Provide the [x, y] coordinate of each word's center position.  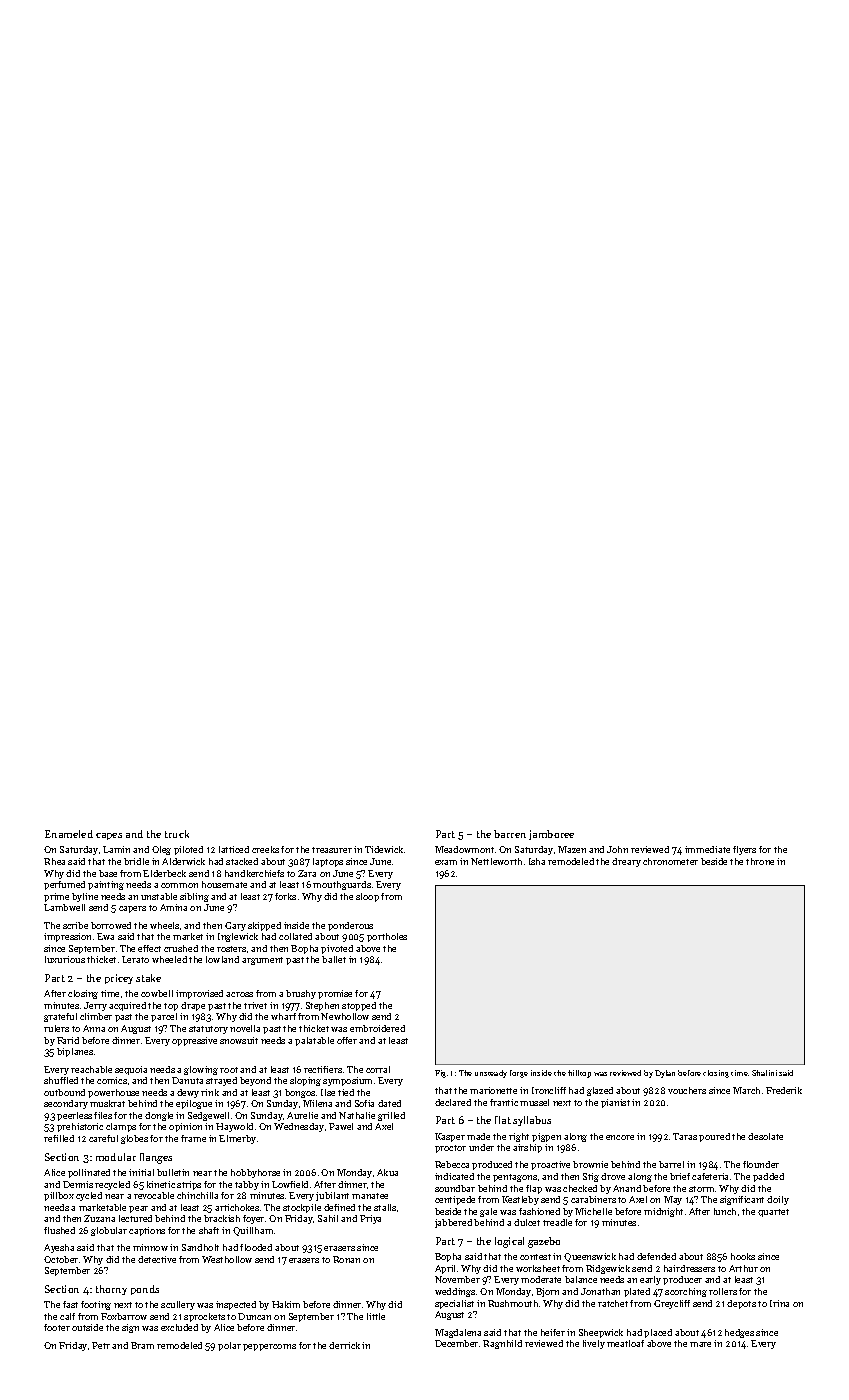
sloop [367, 897]
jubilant [332, 1196]
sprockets [204, 1317]
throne [760, 861]
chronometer [670, 861]
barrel [671, 1164]
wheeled [169, 959]
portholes [387, 937]
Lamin [116, 849]
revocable [154, 1195]
